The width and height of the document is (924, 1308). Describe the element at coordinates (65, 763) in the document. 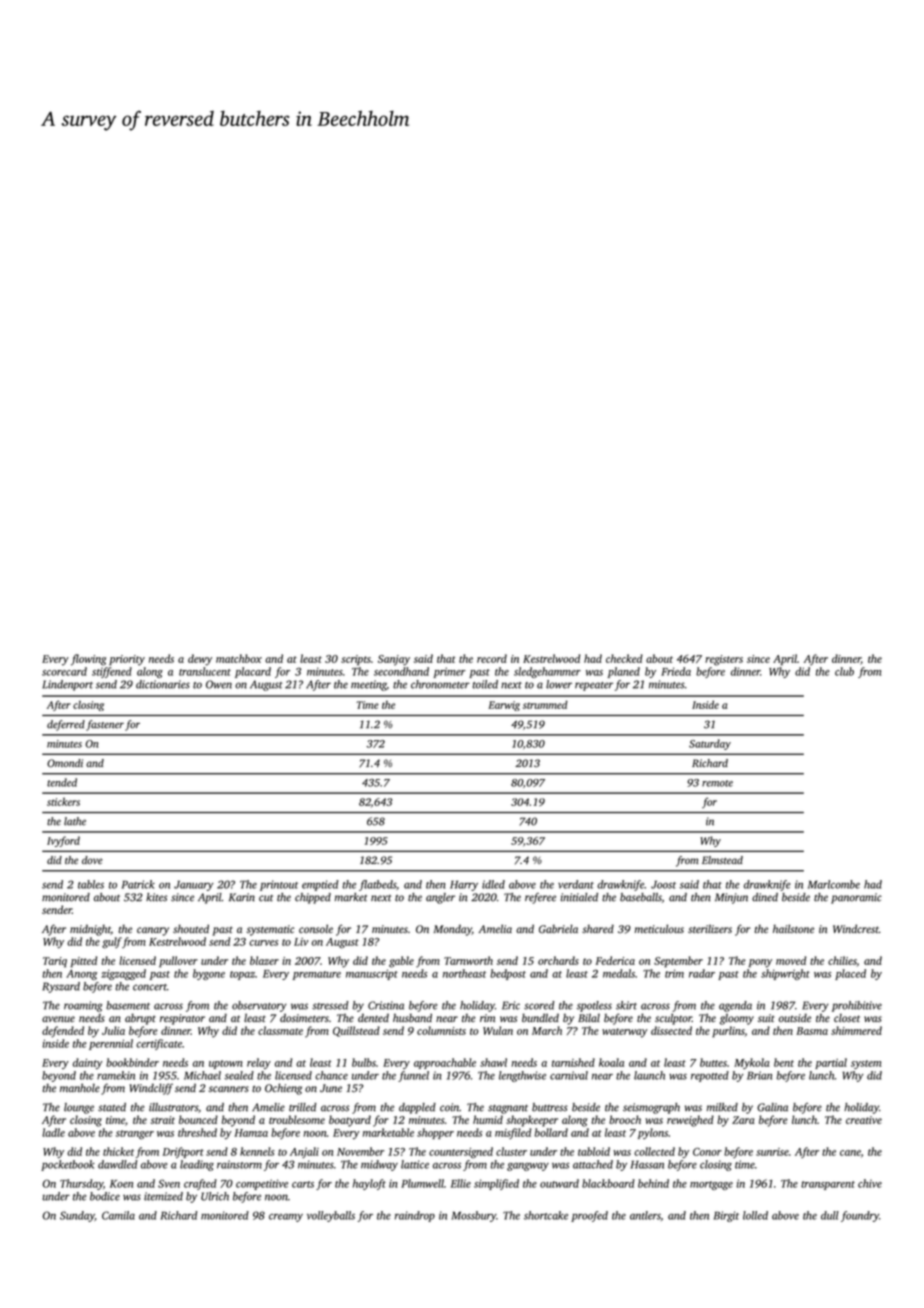

I see `Omondi` at that location.
